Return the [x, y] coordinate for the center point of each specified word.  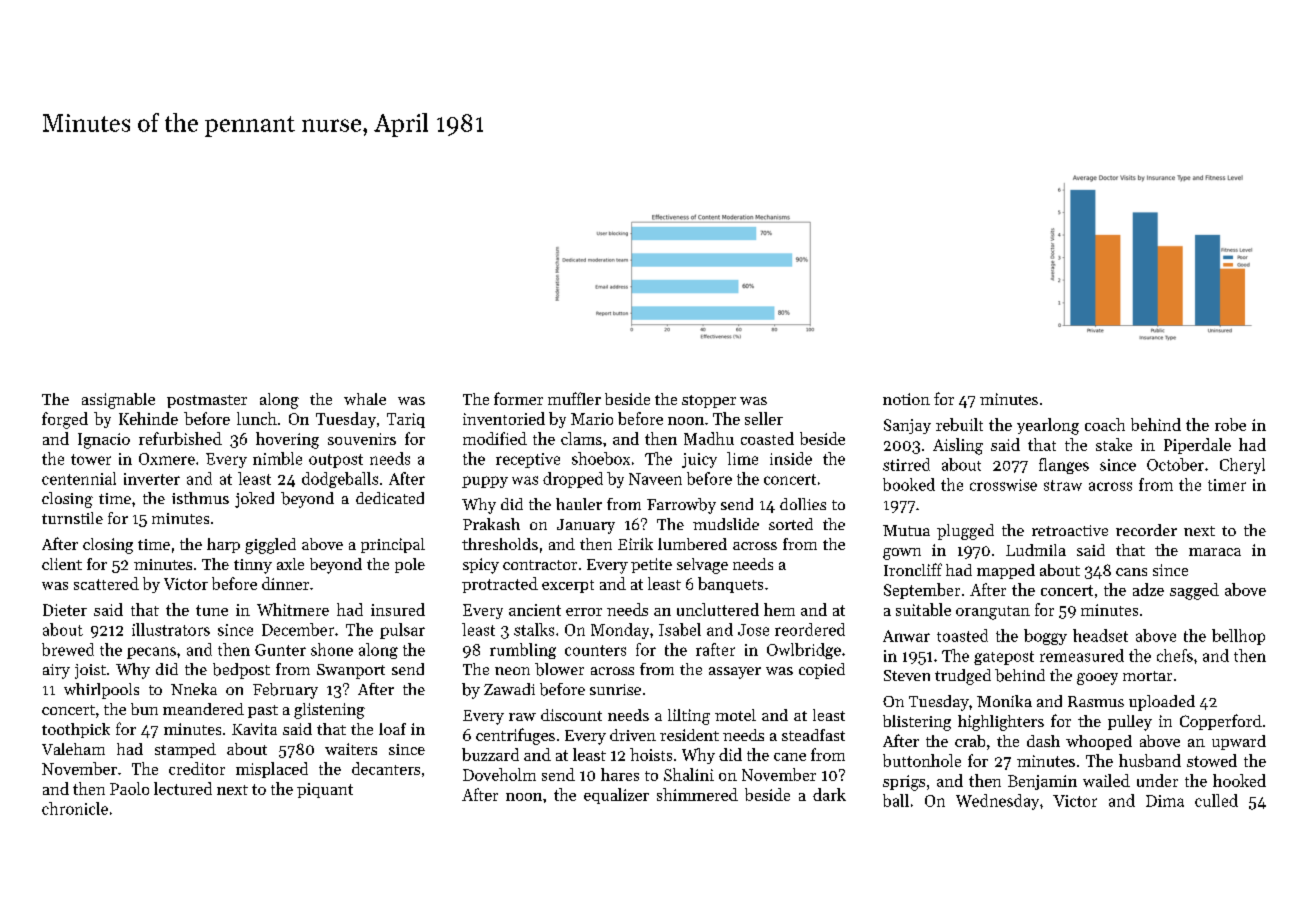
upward [1239, 742]
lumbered [692, 544]
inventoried [504, 418]
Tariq [406, 420]
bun [144, 709]
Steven [907, 675]
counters [595, 650]
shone [332, 649]
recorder [1146, 530]
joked [254, 500]
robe [1230, 424]
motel [735, 715]
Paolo [129, 788]
